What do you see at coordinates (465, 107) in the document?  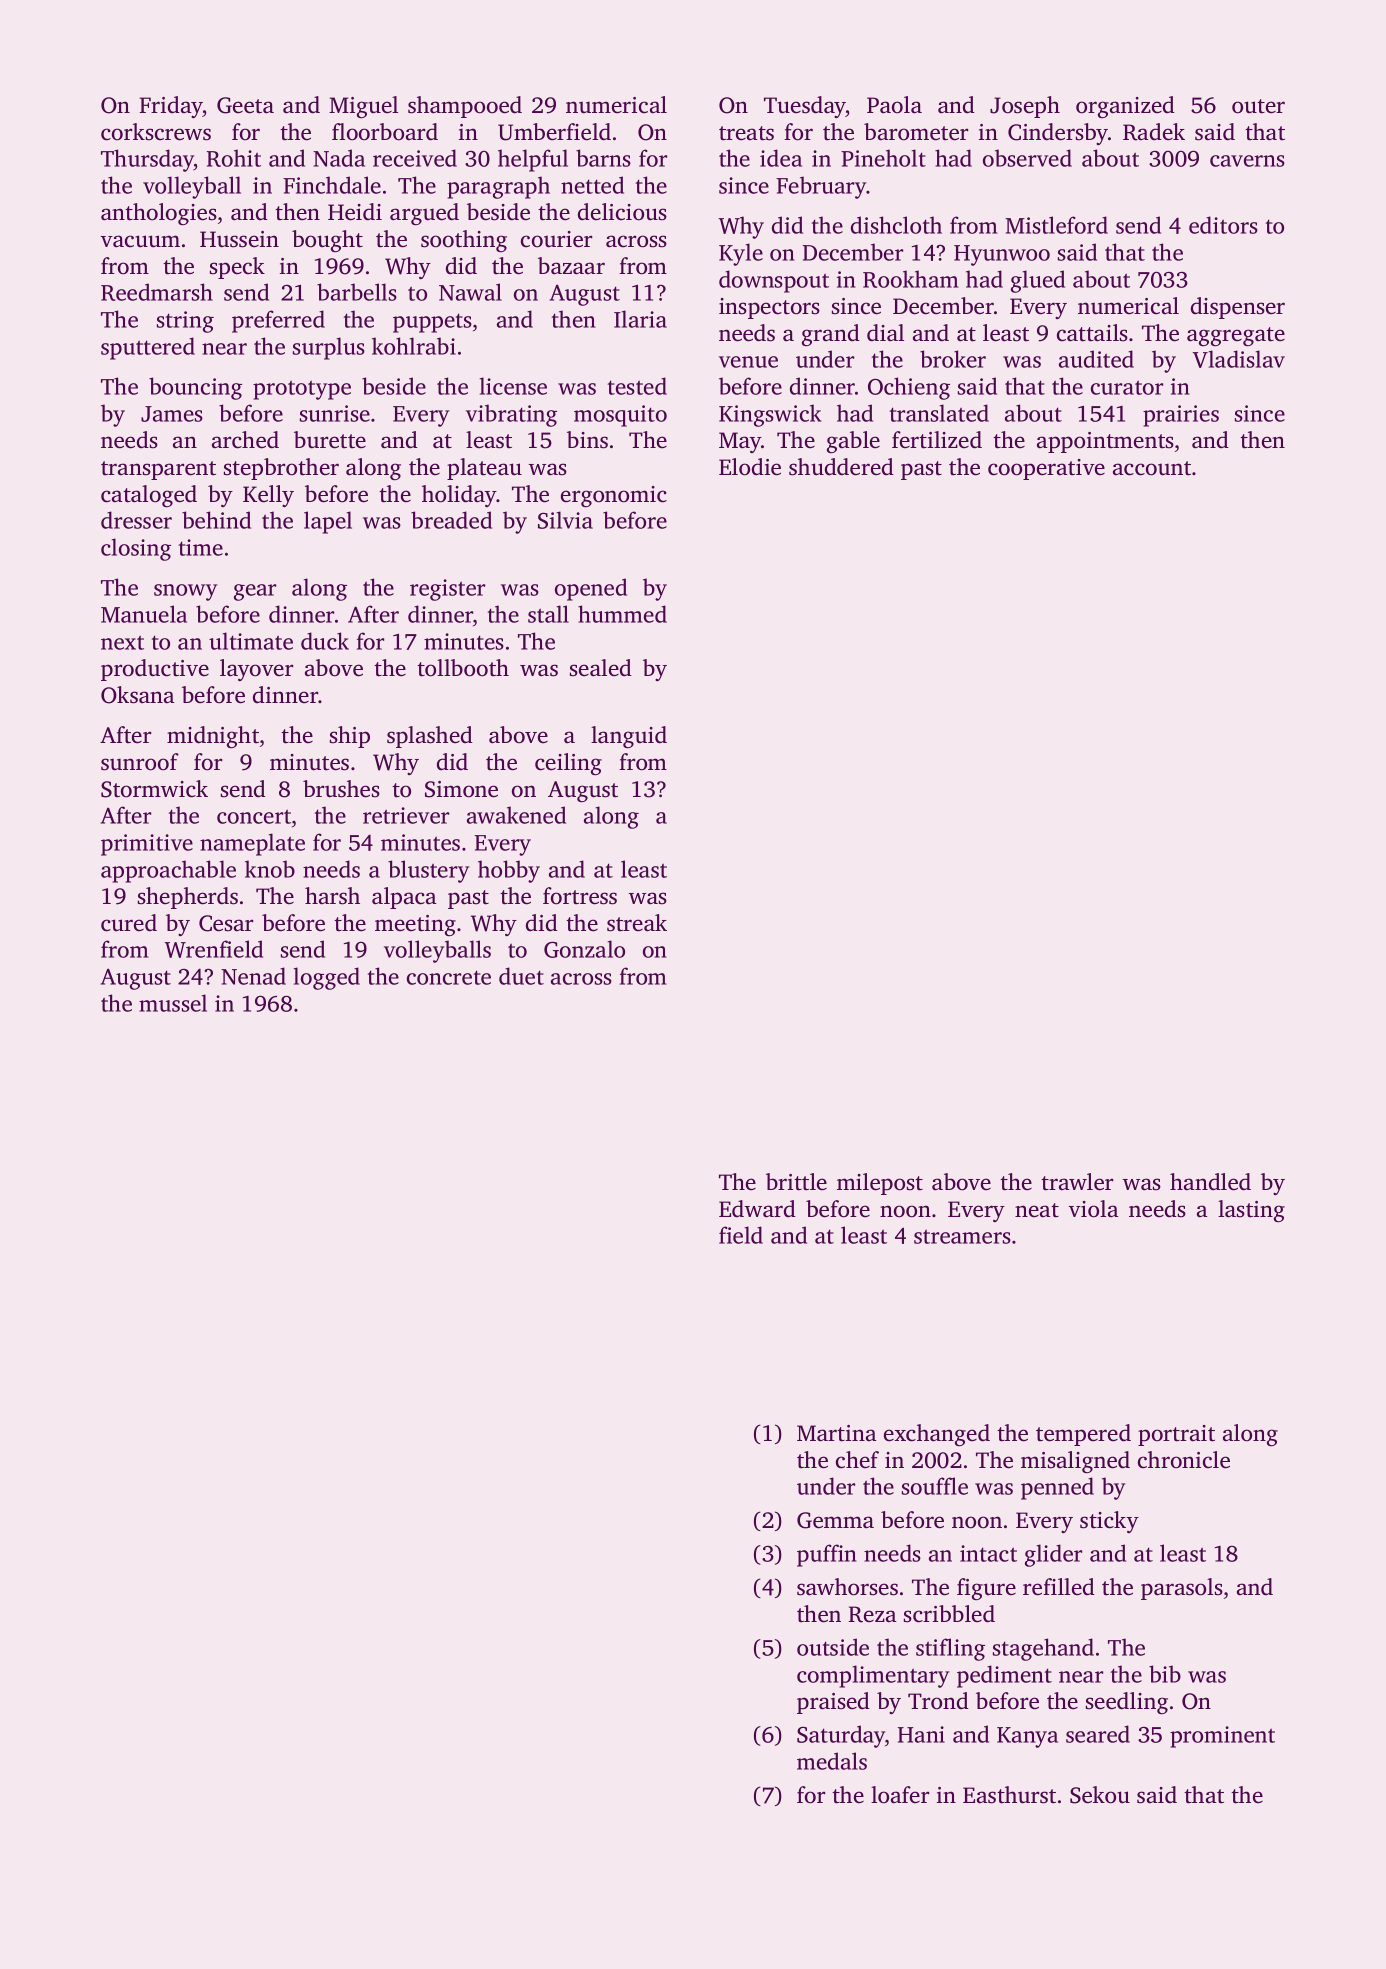 I see `shampooed` at bounding box center [465, 107].
